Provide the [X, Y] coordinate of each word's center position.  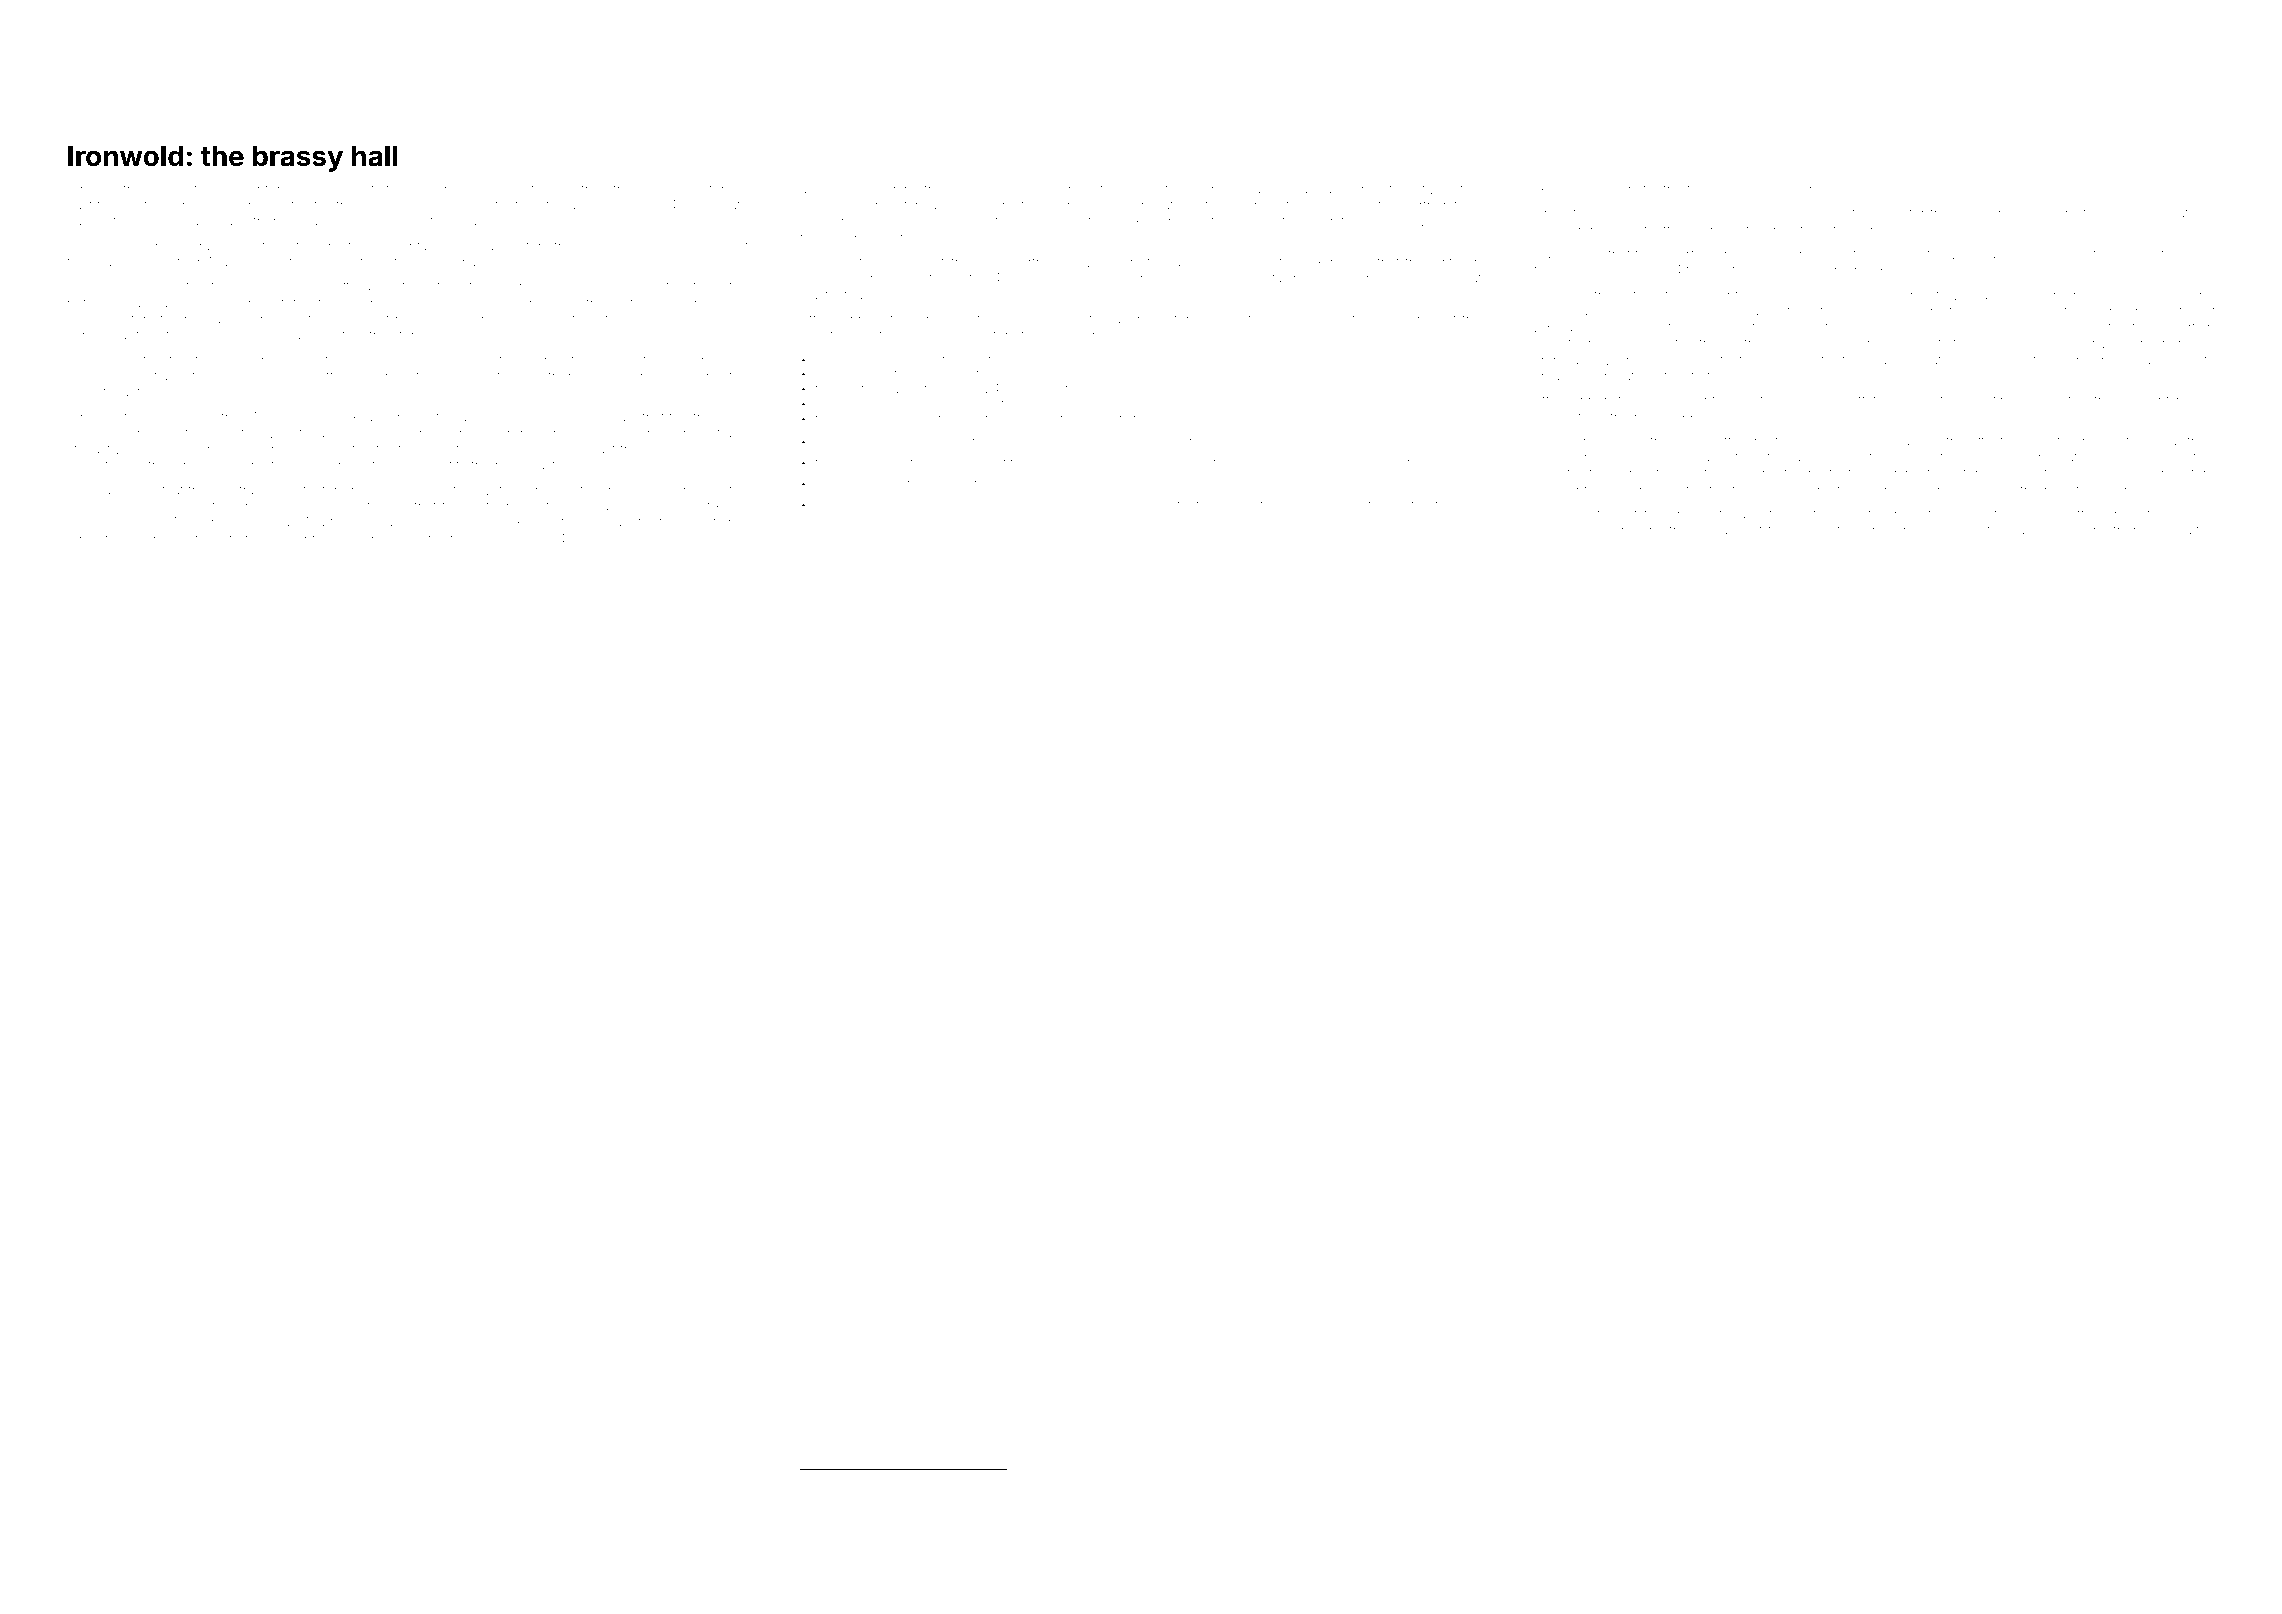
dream [967, 189]
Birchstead [99, 539]
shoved [1228, 1481]
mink [2200, 254]
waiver [168, 189]
